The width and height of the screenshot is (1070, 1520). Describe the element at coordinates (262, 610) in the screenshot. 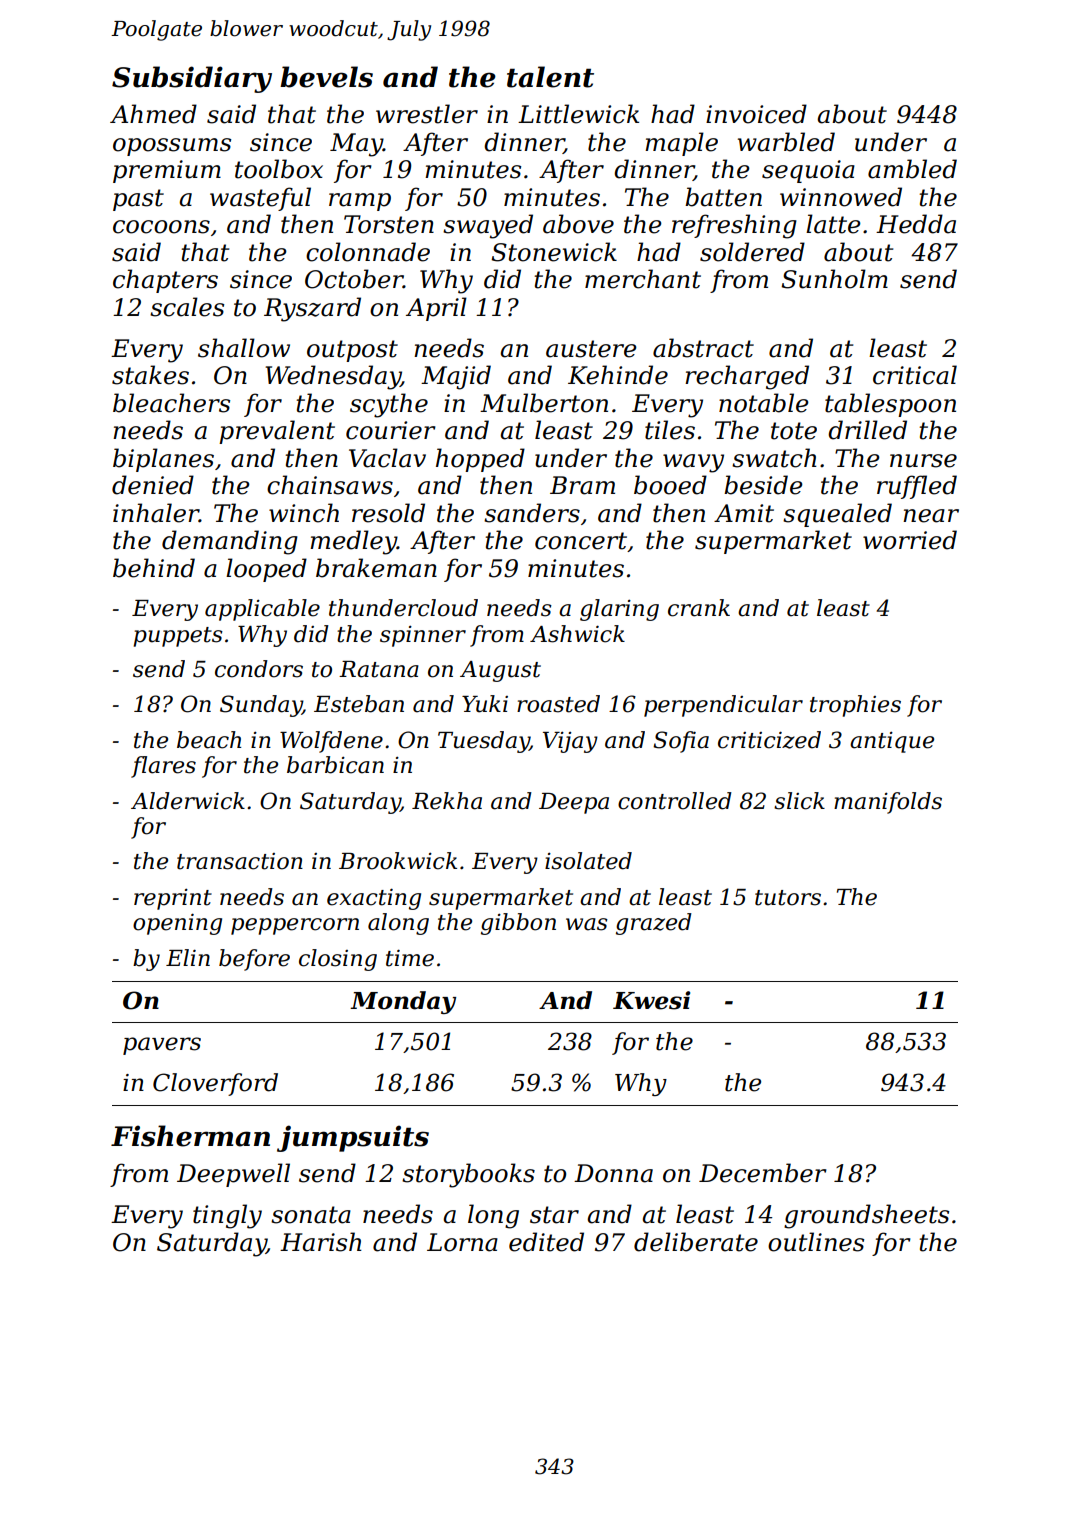

I see `applicable` at that location.
